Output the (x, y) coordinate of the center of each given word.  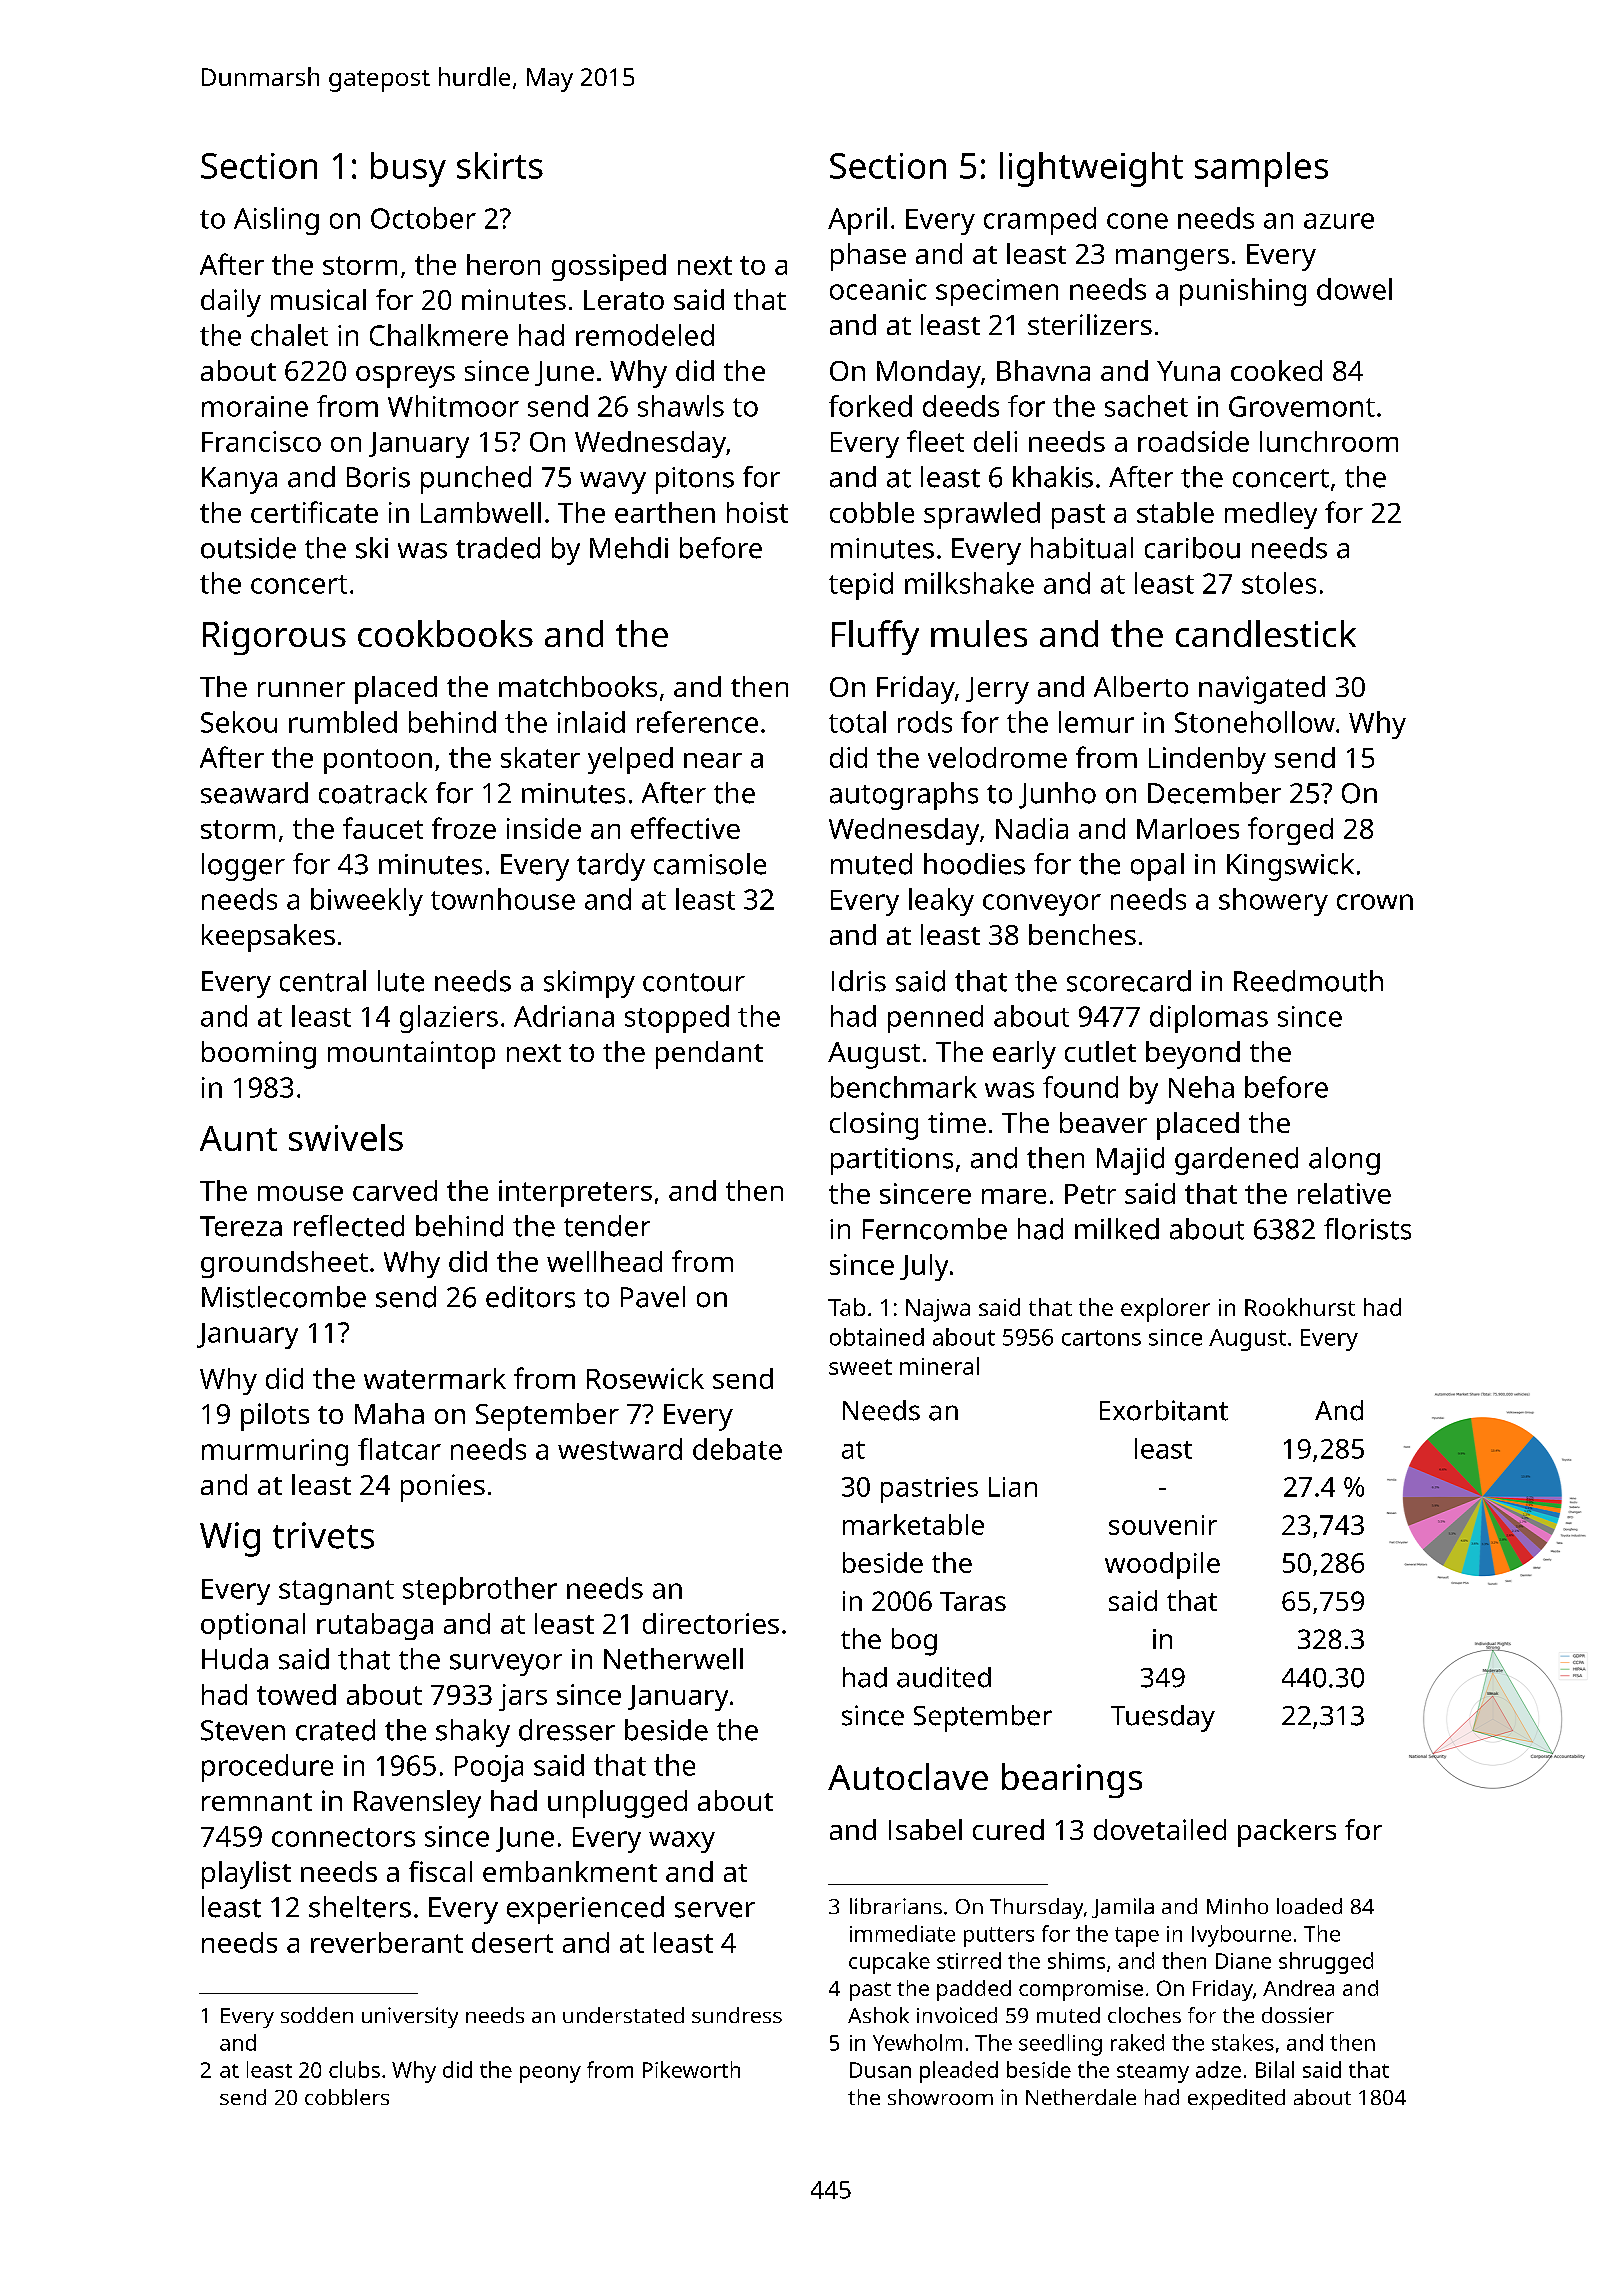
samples (1261, 169)
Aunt (238, 1138)
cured (1008, 1829)
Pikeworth (691, 2069)
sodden (317, 2015)
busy (408, 169)
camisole (710, 864)
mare (1014, 1196)
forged (1290, 831)
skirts (500, 165)
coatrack (373, 793)
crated (335, 1730)
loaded (1309, 1906)
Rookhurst (1300, 1307)
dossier (1298, 2015)
